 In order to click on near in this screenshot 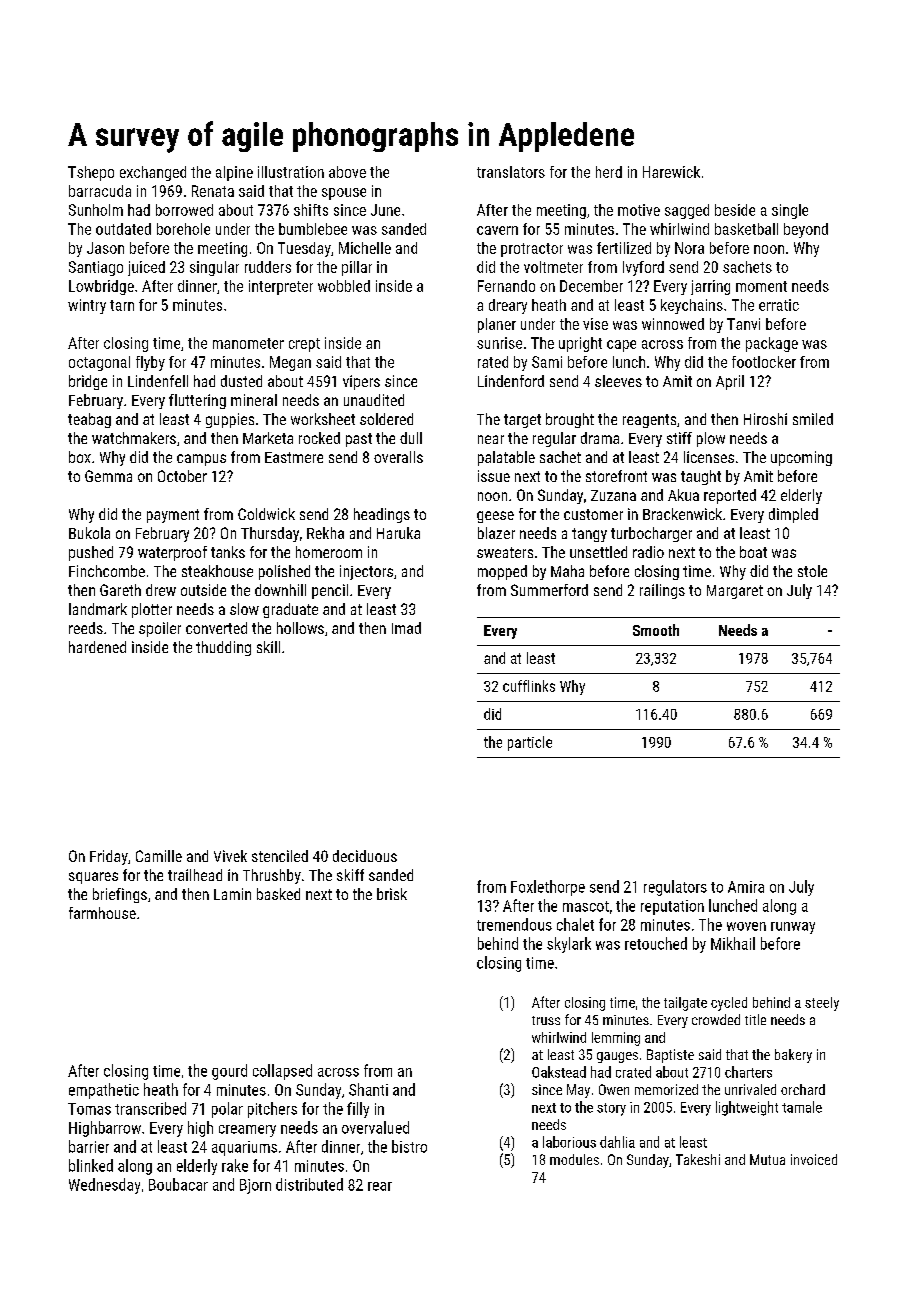, I will do `click(491, 439)`.
